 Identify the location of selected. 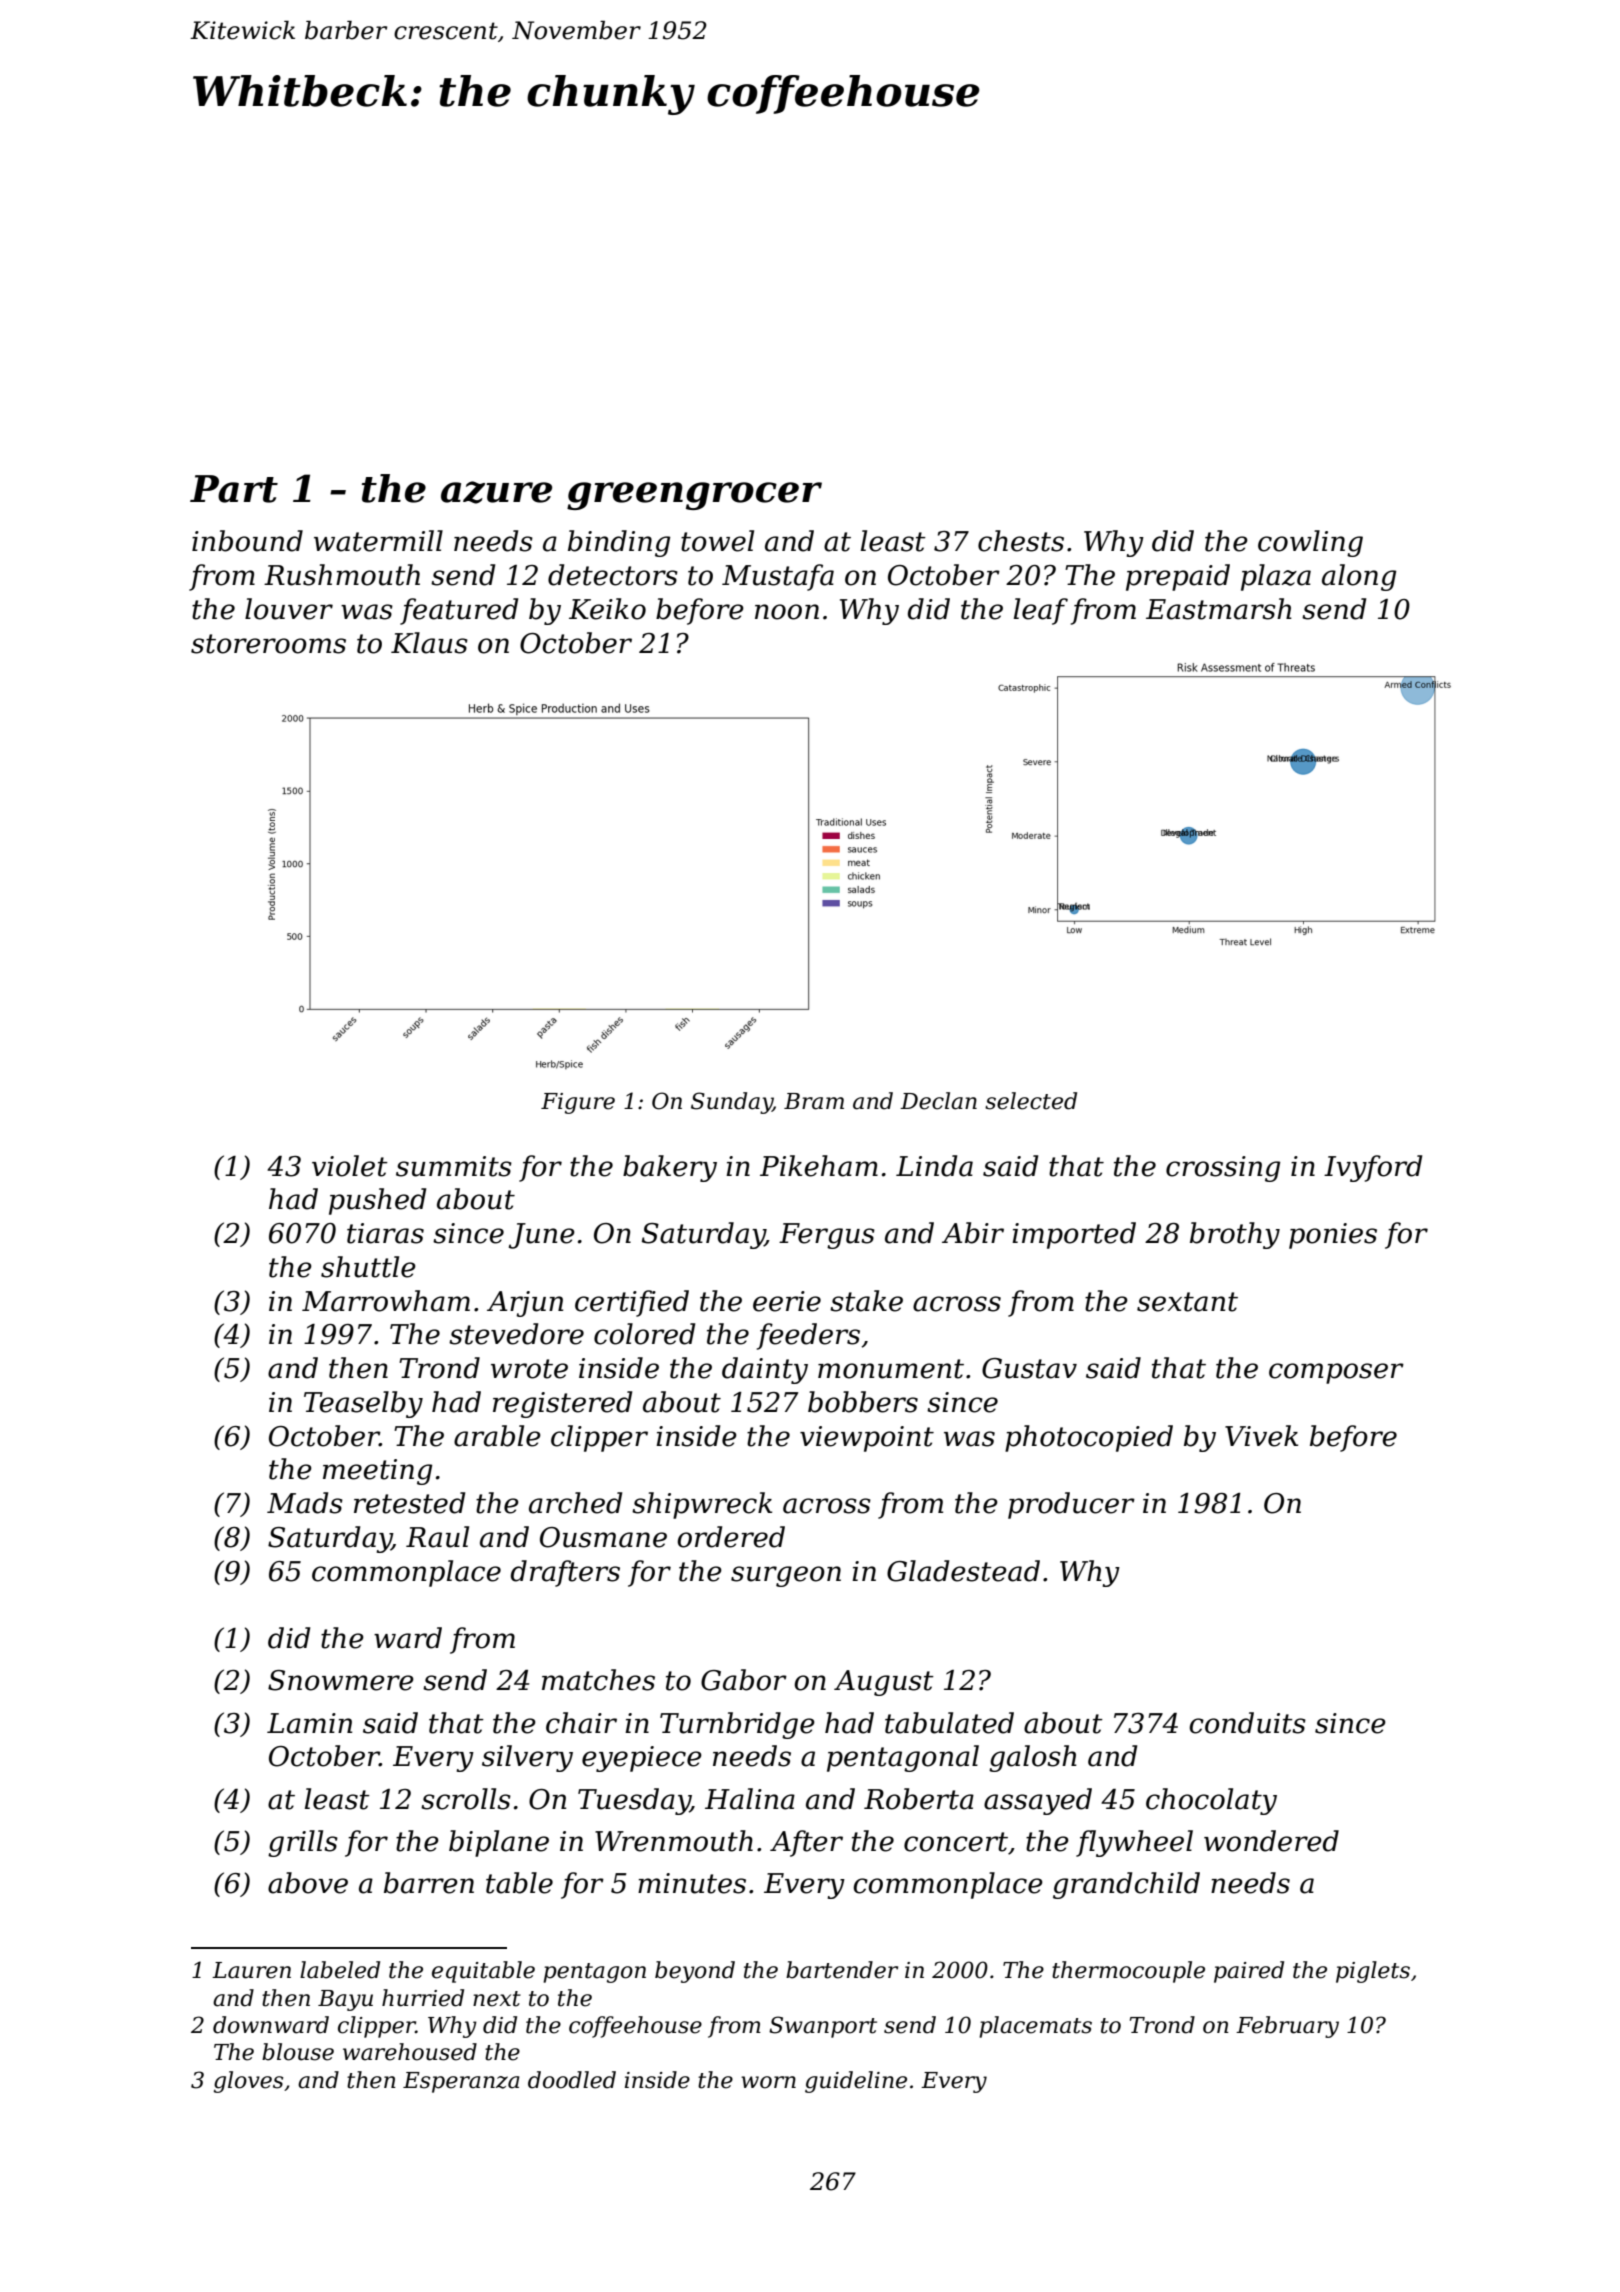
(1031, 1101).
